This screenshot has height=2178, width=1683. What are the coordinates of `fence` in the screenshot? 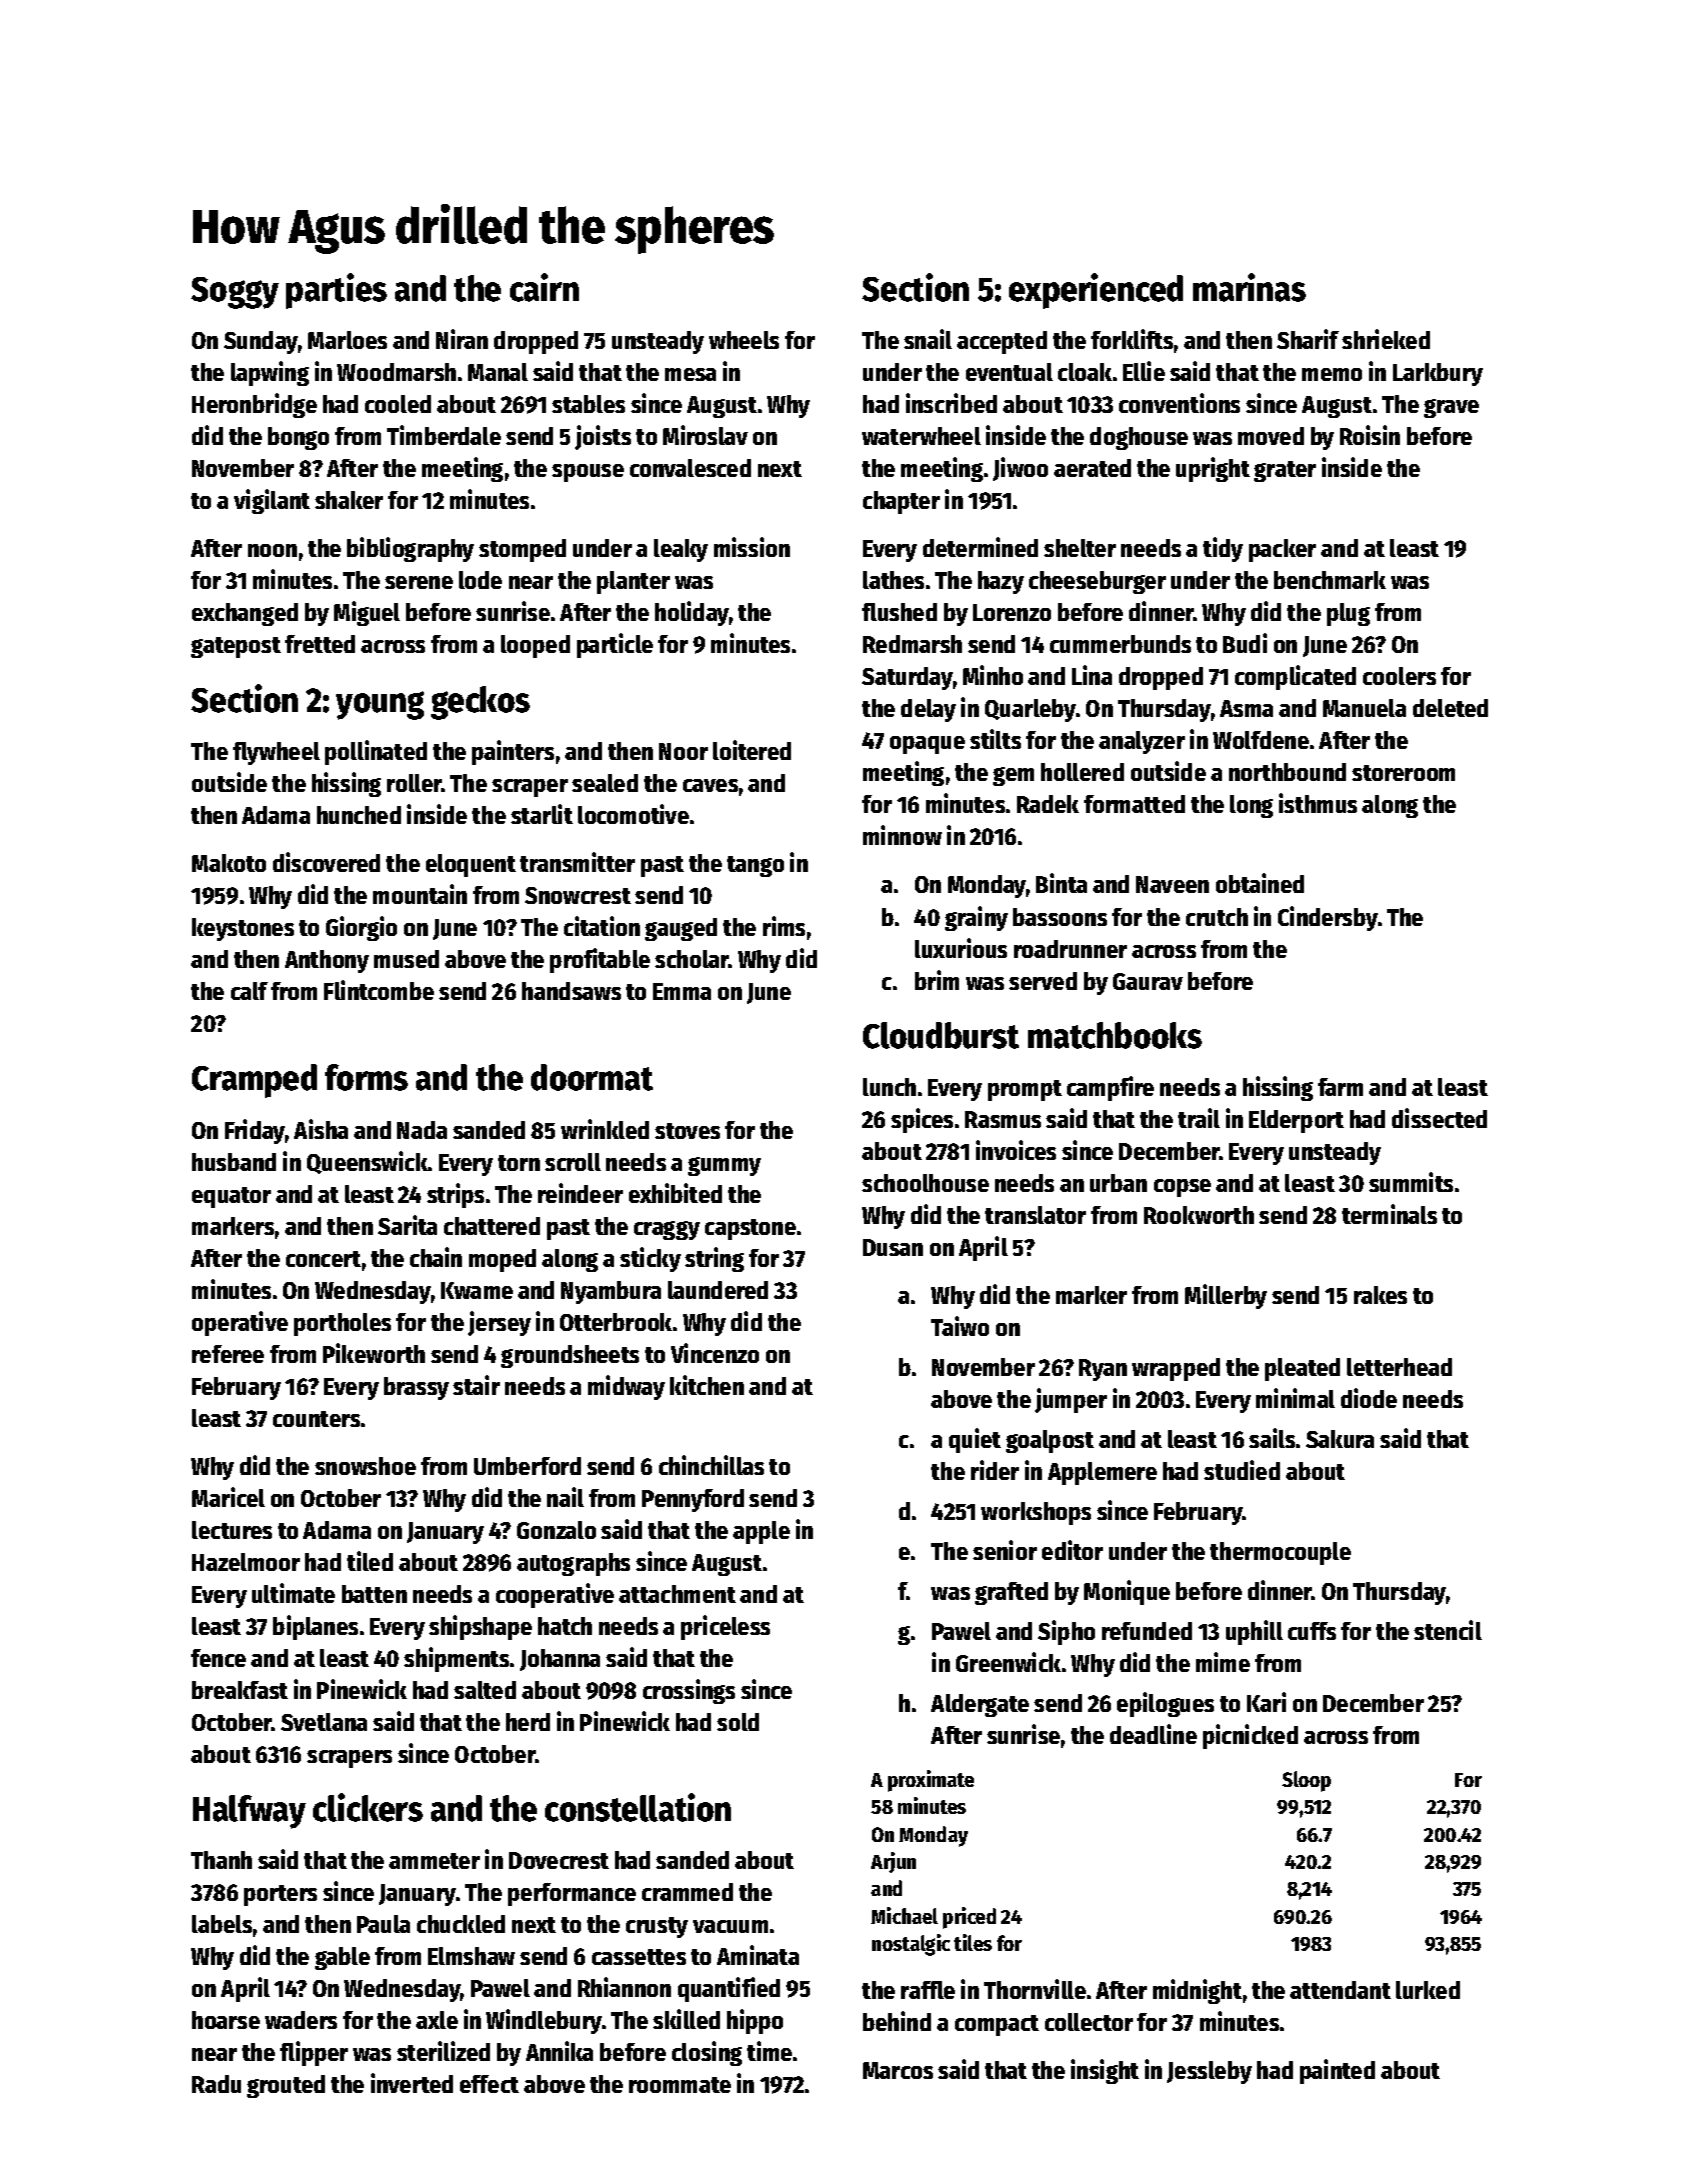 It's located at (218, 1658).
